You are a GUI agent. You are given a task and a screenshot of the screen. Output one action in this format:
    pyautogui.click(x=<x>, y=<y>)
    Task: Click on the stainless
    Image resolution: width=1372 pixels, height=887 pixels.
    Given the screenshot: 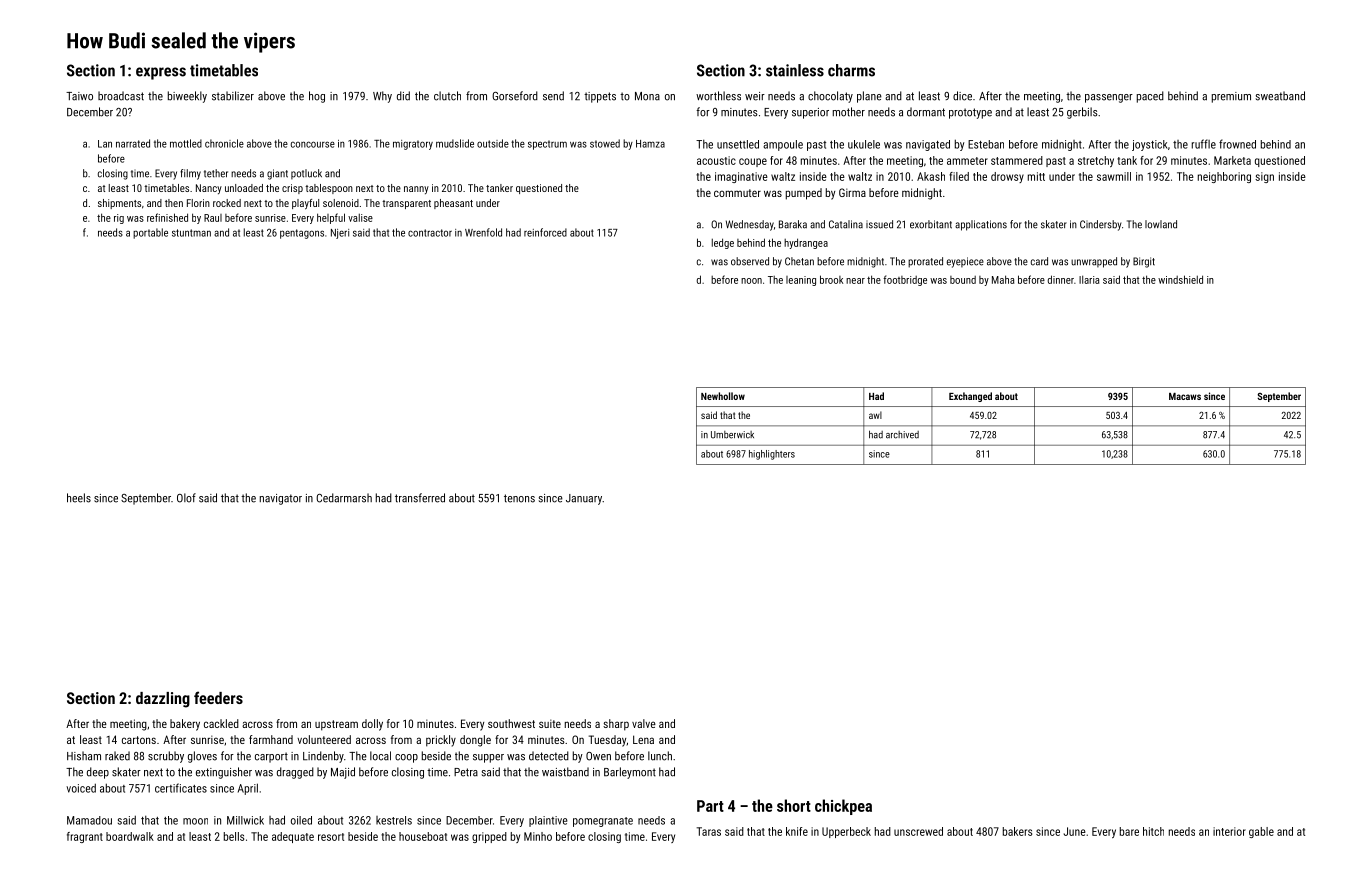 What is the action you would take?
    pyautogui.click(x=795, y=70)
